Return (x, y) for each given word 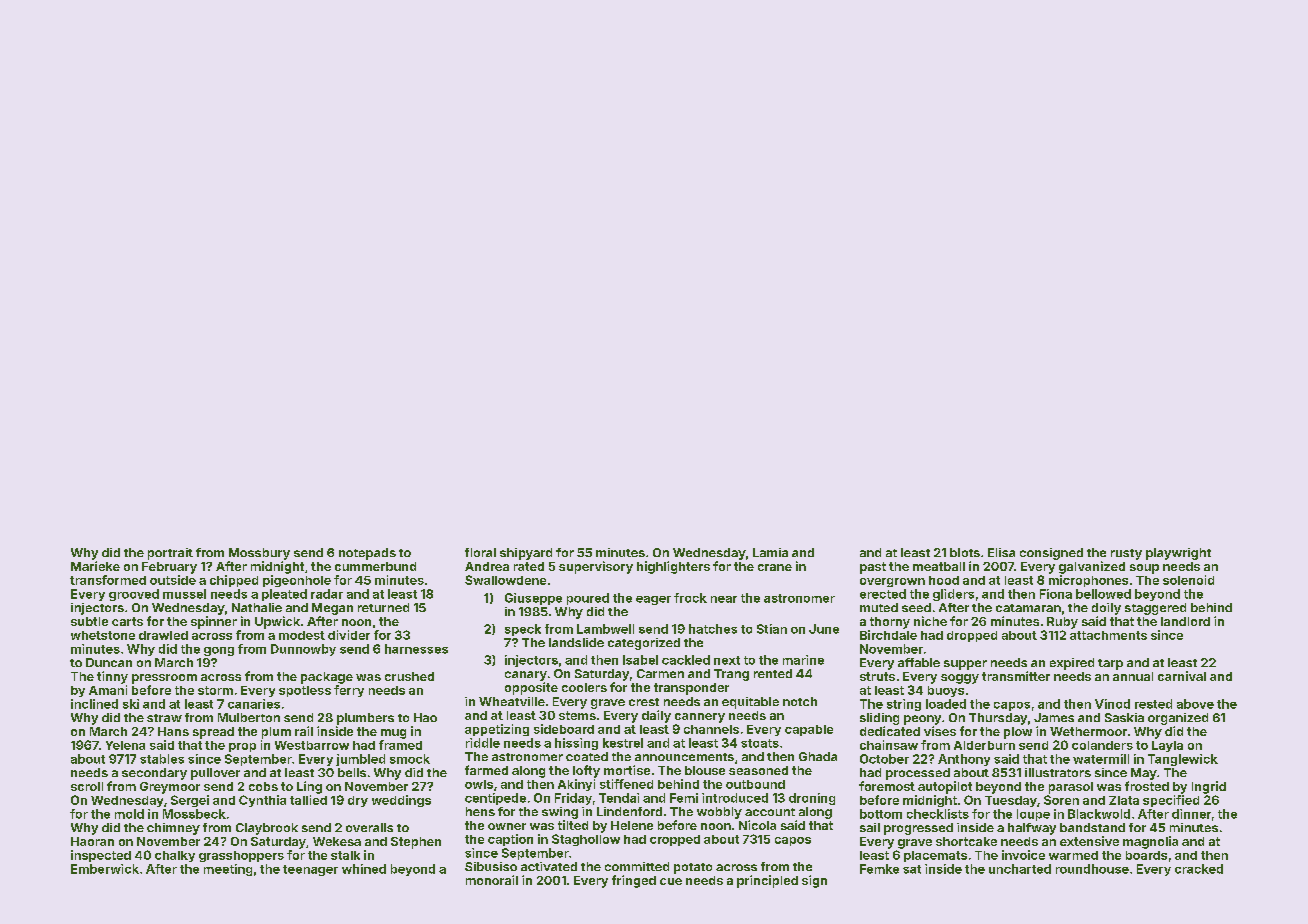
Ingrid (1209, 787)
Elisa (1001, 552)
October (884, 759)
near (724, 599)
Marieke (95, 566)
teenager (310, 870)
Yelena (125, 745)
